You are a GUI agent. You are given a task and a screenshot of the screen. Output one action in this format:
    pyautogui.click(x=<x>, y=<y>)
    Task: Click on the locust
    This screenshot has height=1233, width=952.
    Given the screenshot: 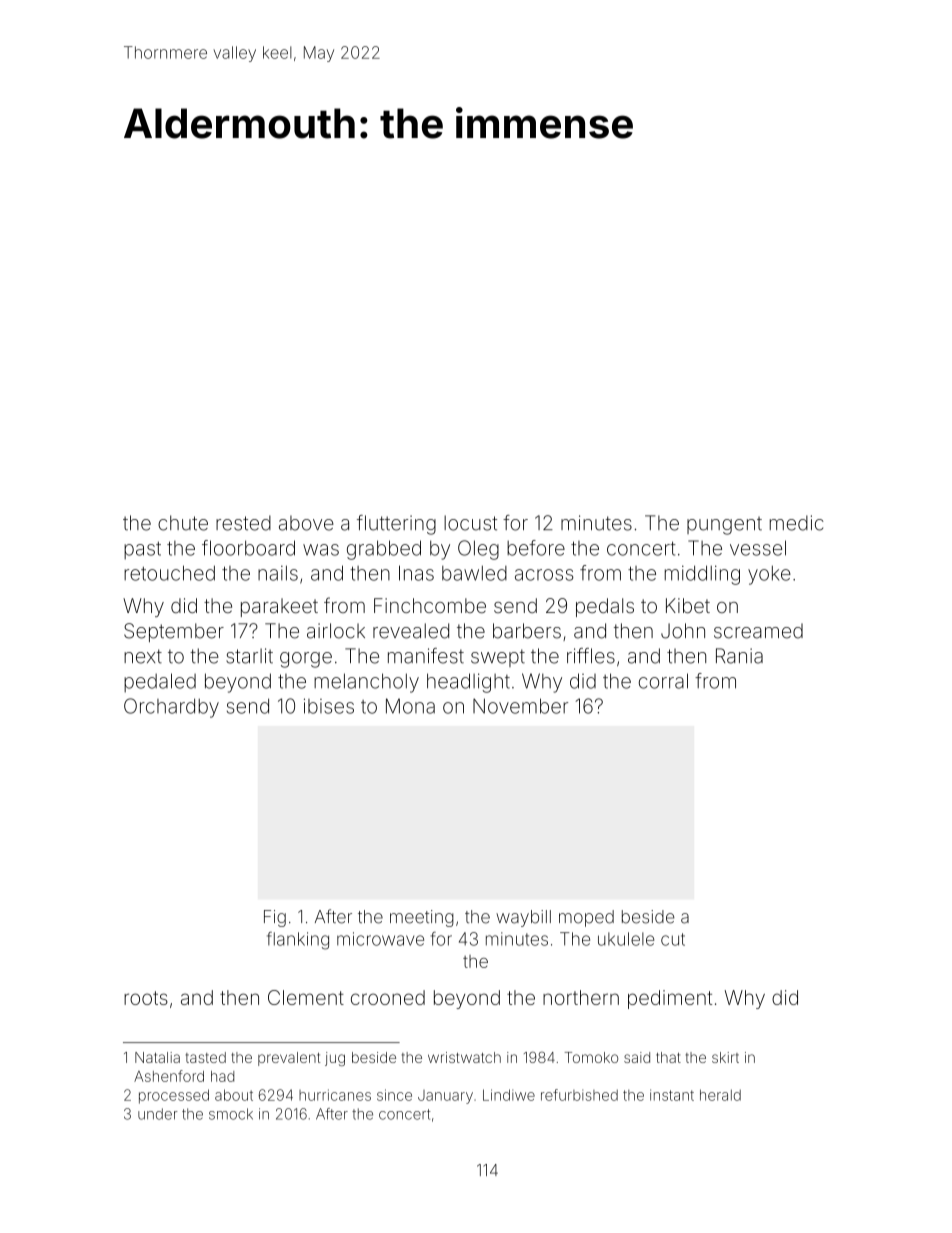 What is the action you would take?
    pyautogui.click(x=470, y=523)
